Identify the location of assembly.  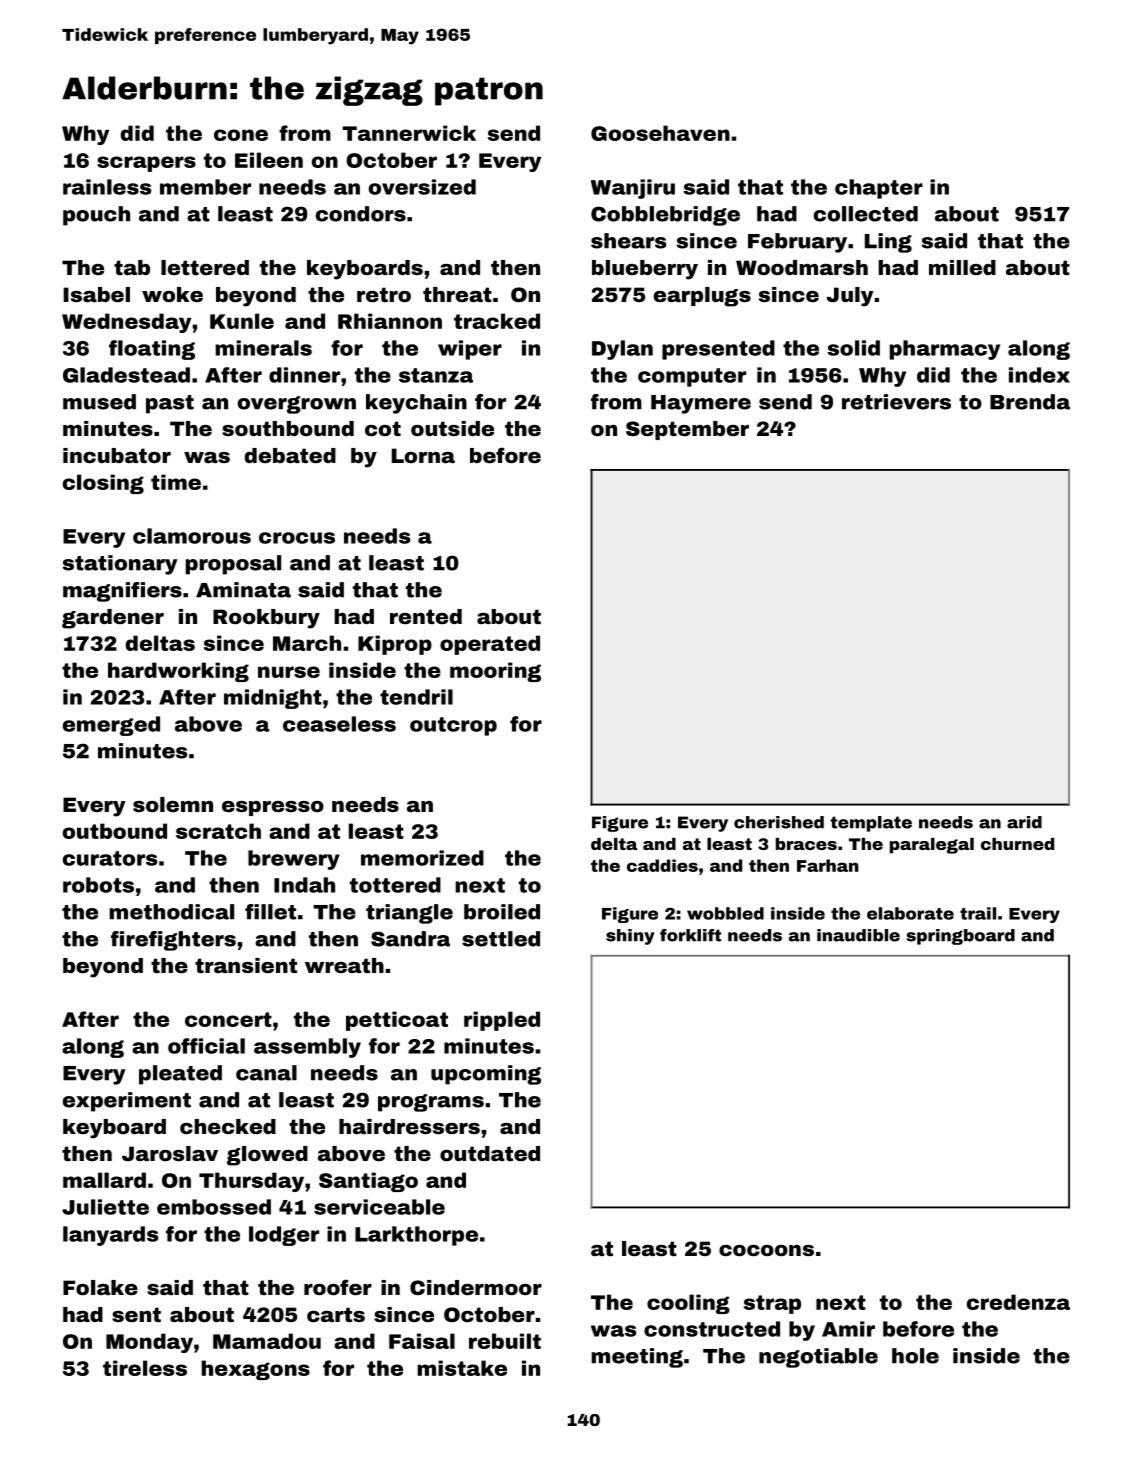
(307, 1048).
